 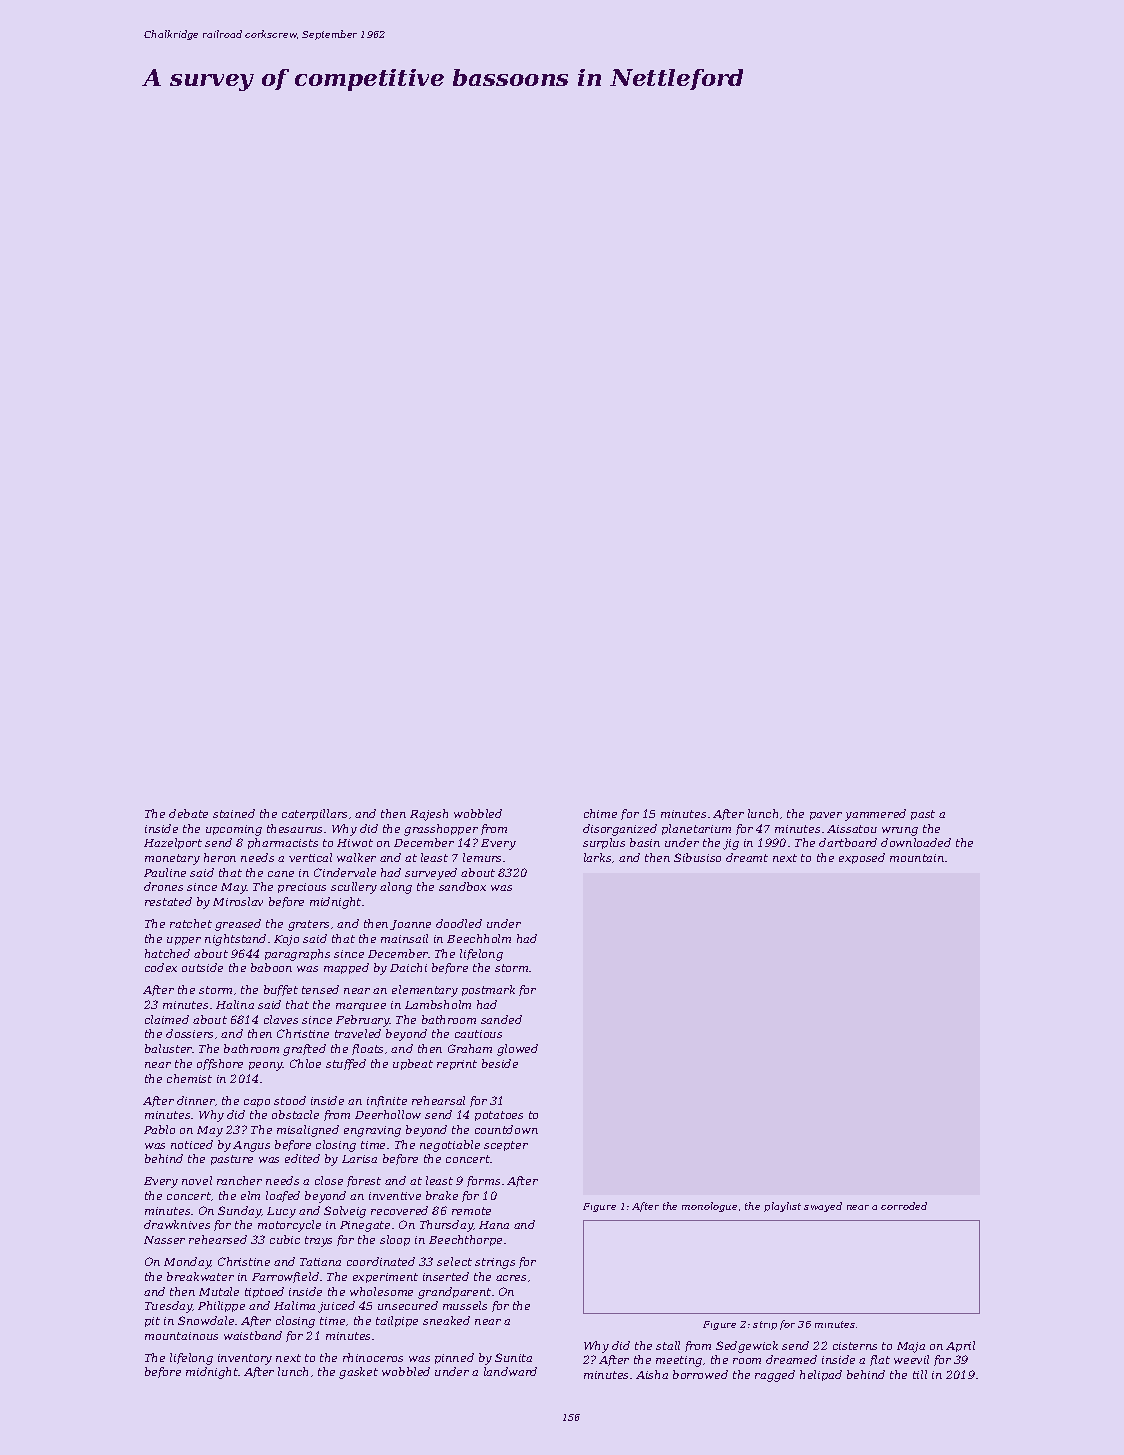 I want to click on April, so click(x=960, y=1346).
